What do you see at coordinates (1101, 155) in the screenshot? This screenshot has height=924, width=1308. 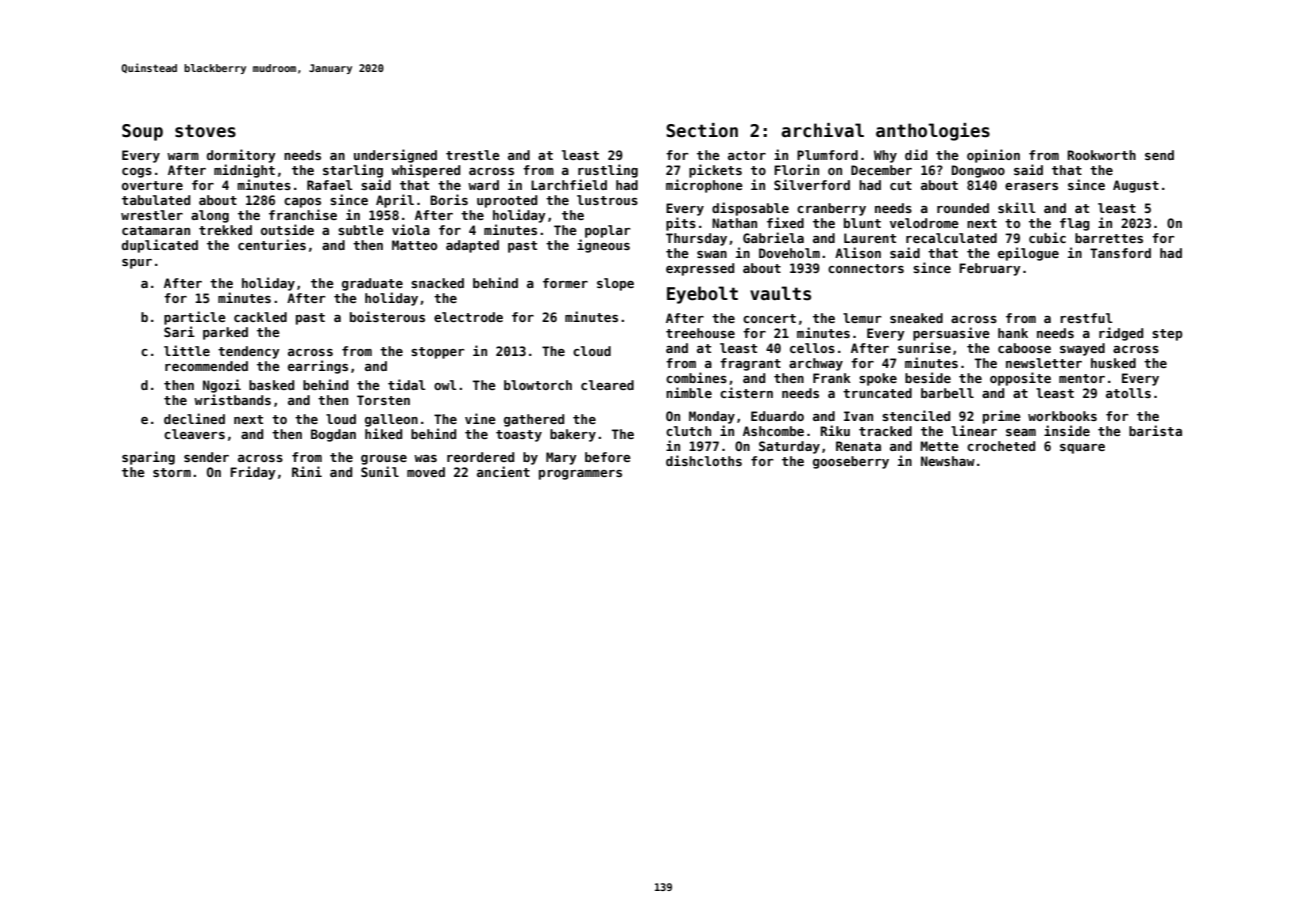 I see `Rookworth` at bounding box center [1101, 155].
